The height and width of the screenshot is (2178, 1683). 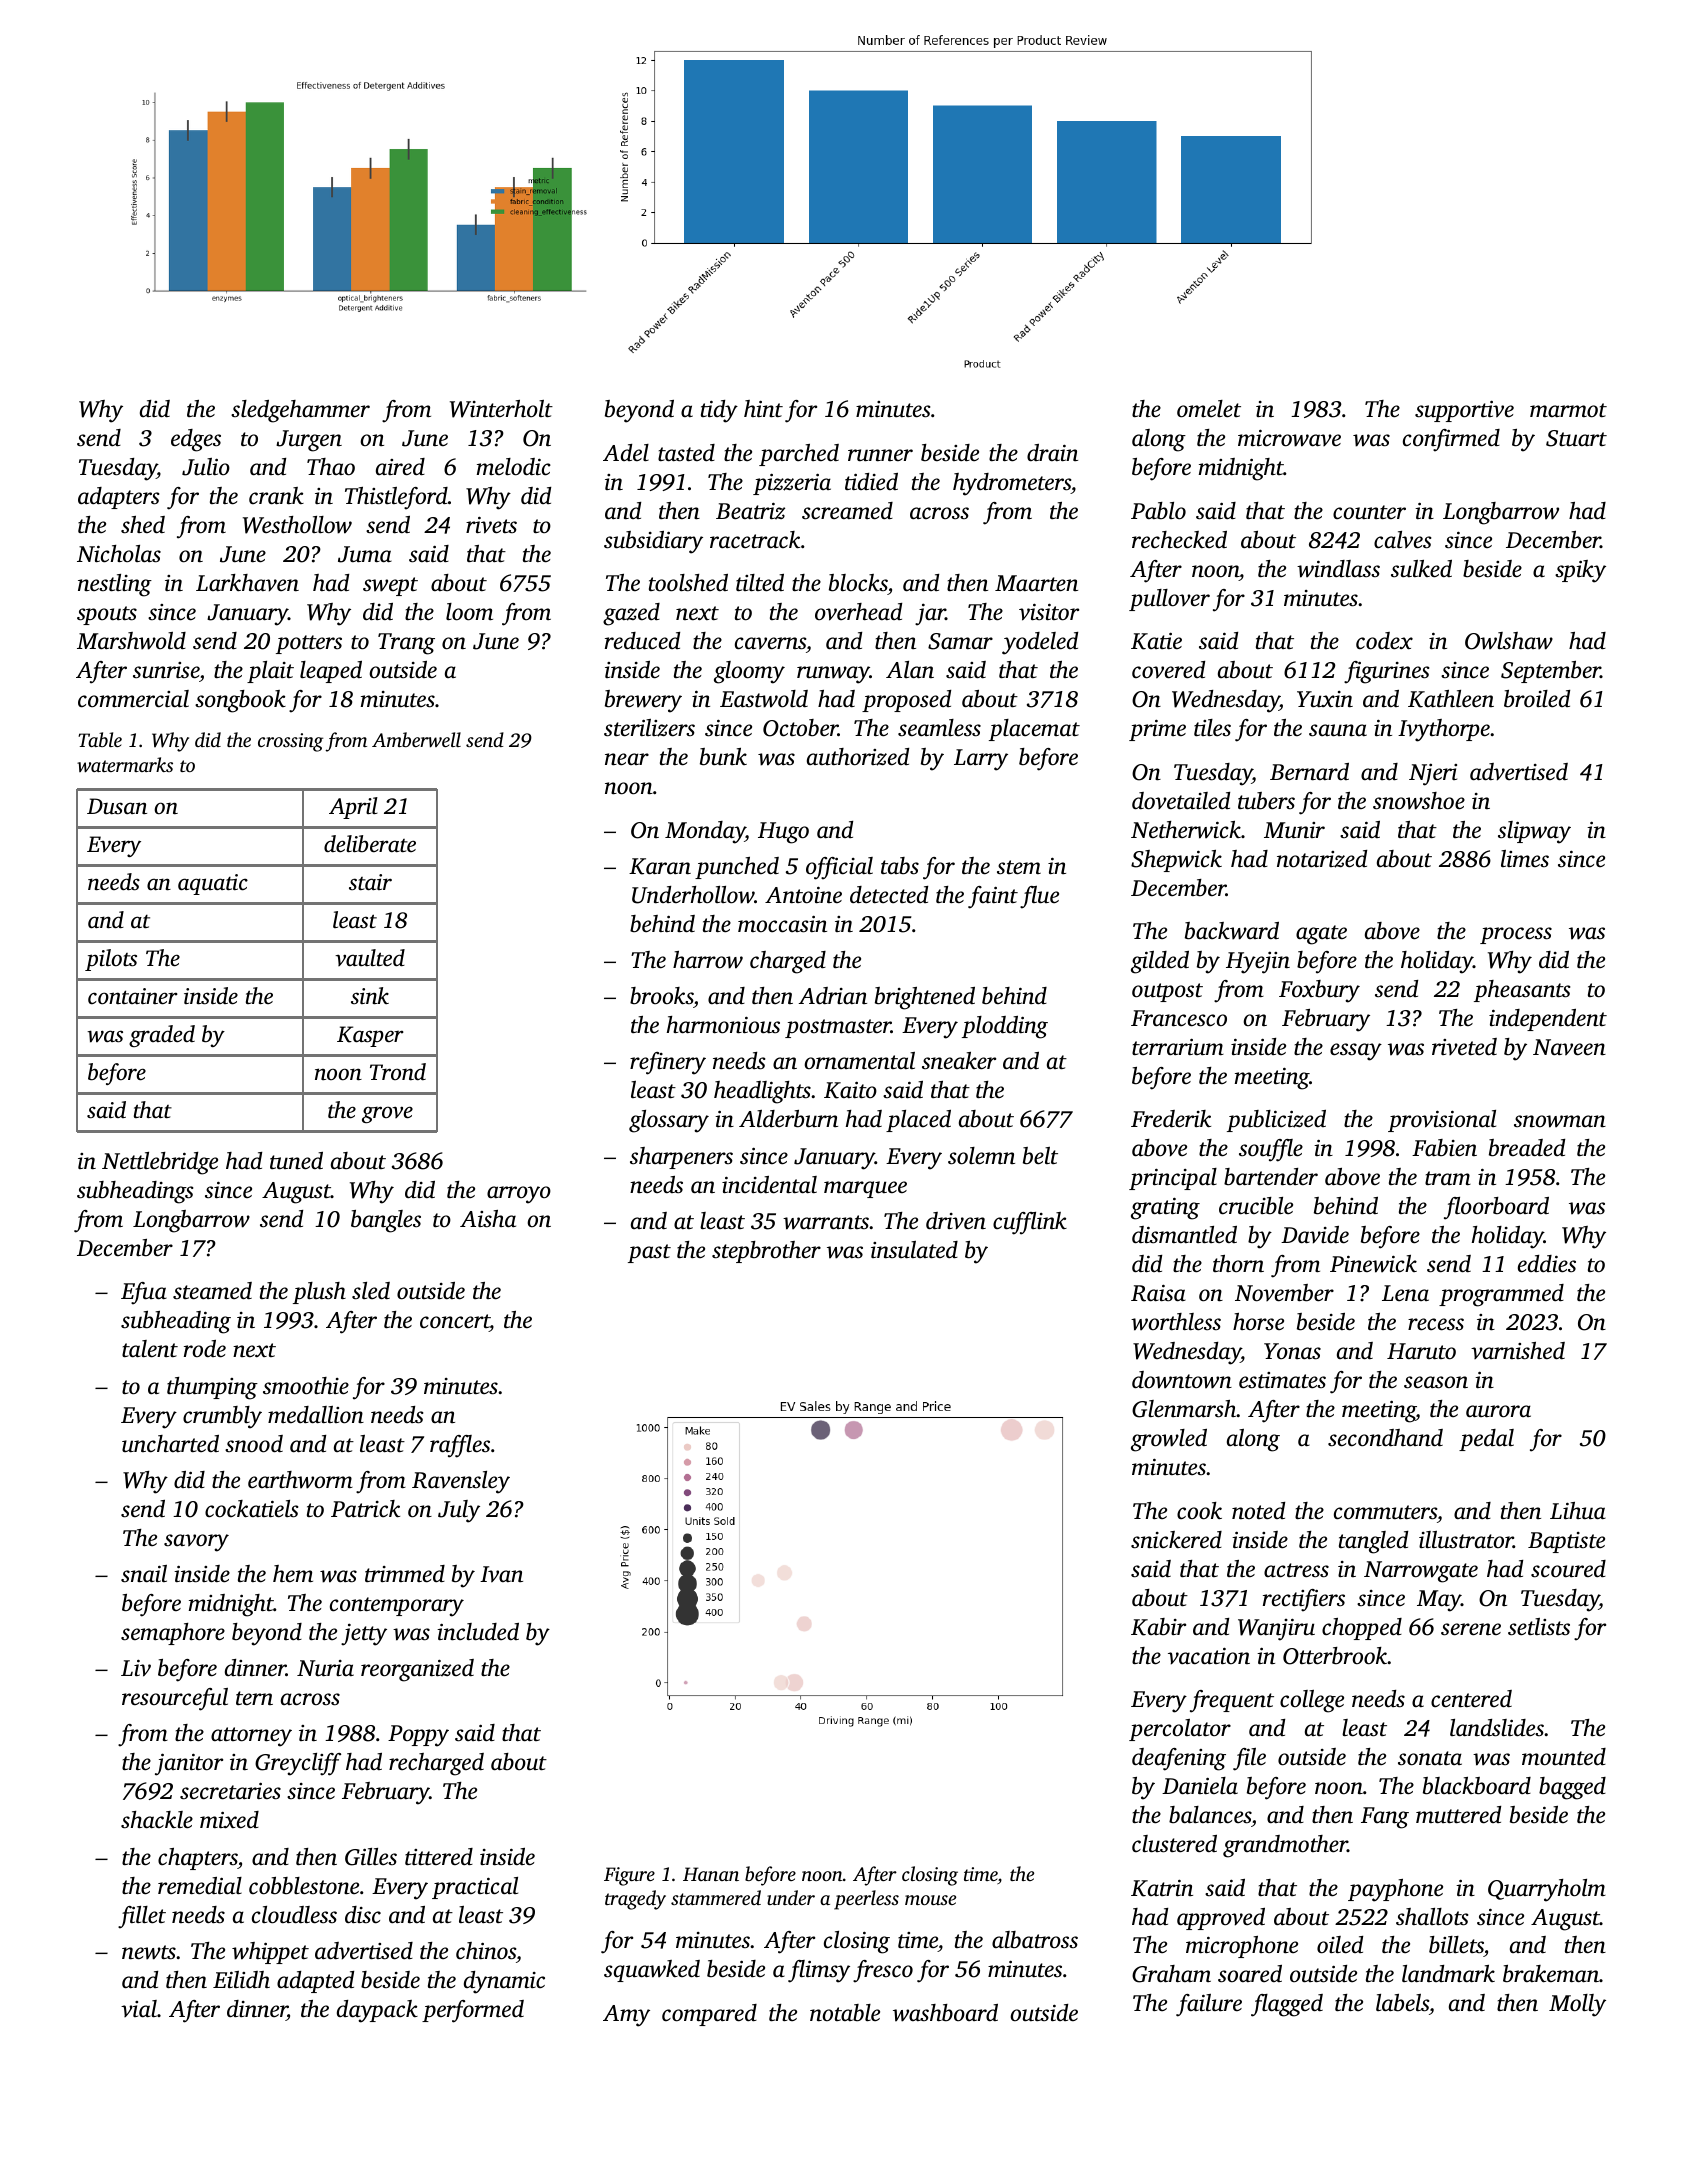 What do you see at coordinates (930, 1900) in the screenshot?
I see `mouse` at bounding box center [930, 1900].
